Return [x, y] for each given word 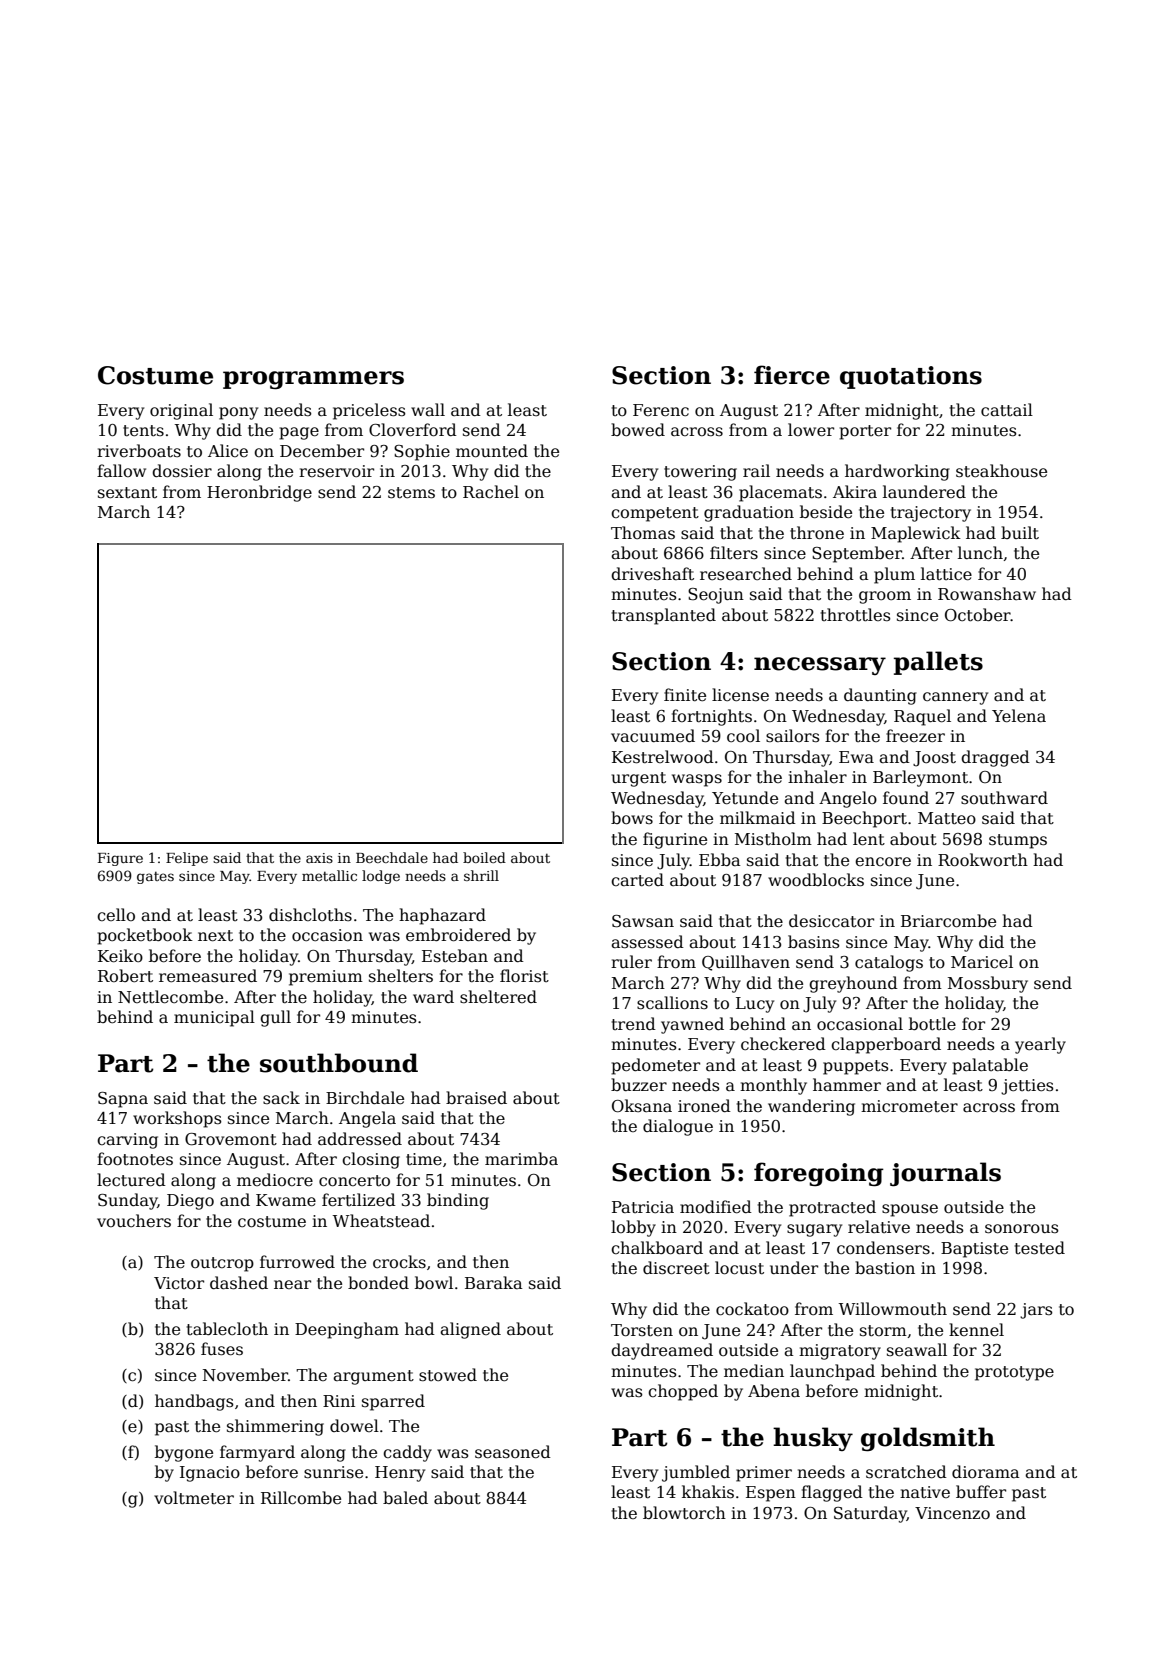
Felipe [187, 859]
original [181, 411]
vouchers [134, 1221]
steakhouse [1001, 471]
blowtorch [684, 1513]
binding [458, 1201]
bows [632, 817]
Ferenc [661, 410]
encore [883, 861]
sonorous [1022, 1229]
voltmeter [194, 1498]
